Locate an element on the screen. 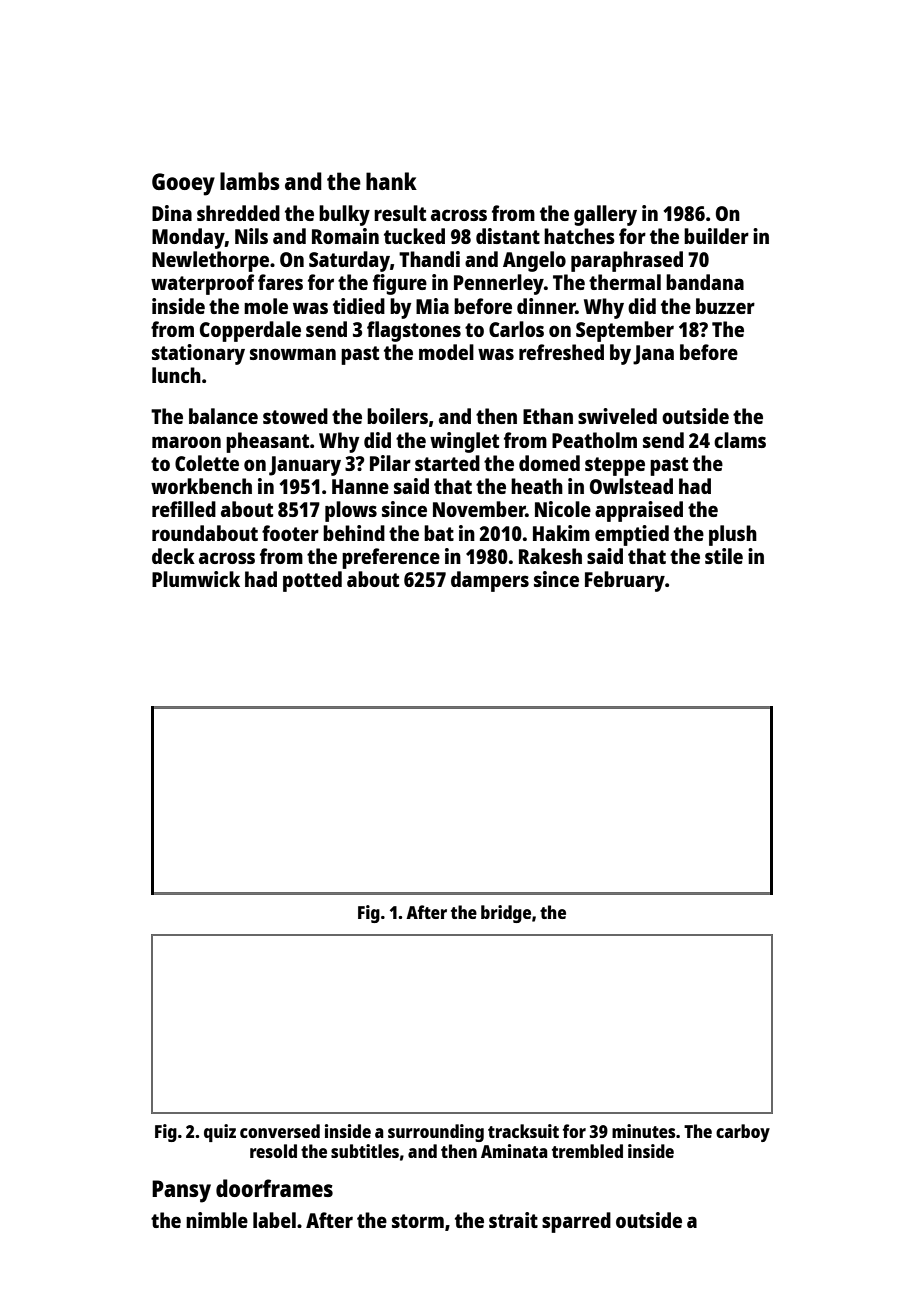 The image size is (924, 1311). lambs is located at coordinates (250, 181).
